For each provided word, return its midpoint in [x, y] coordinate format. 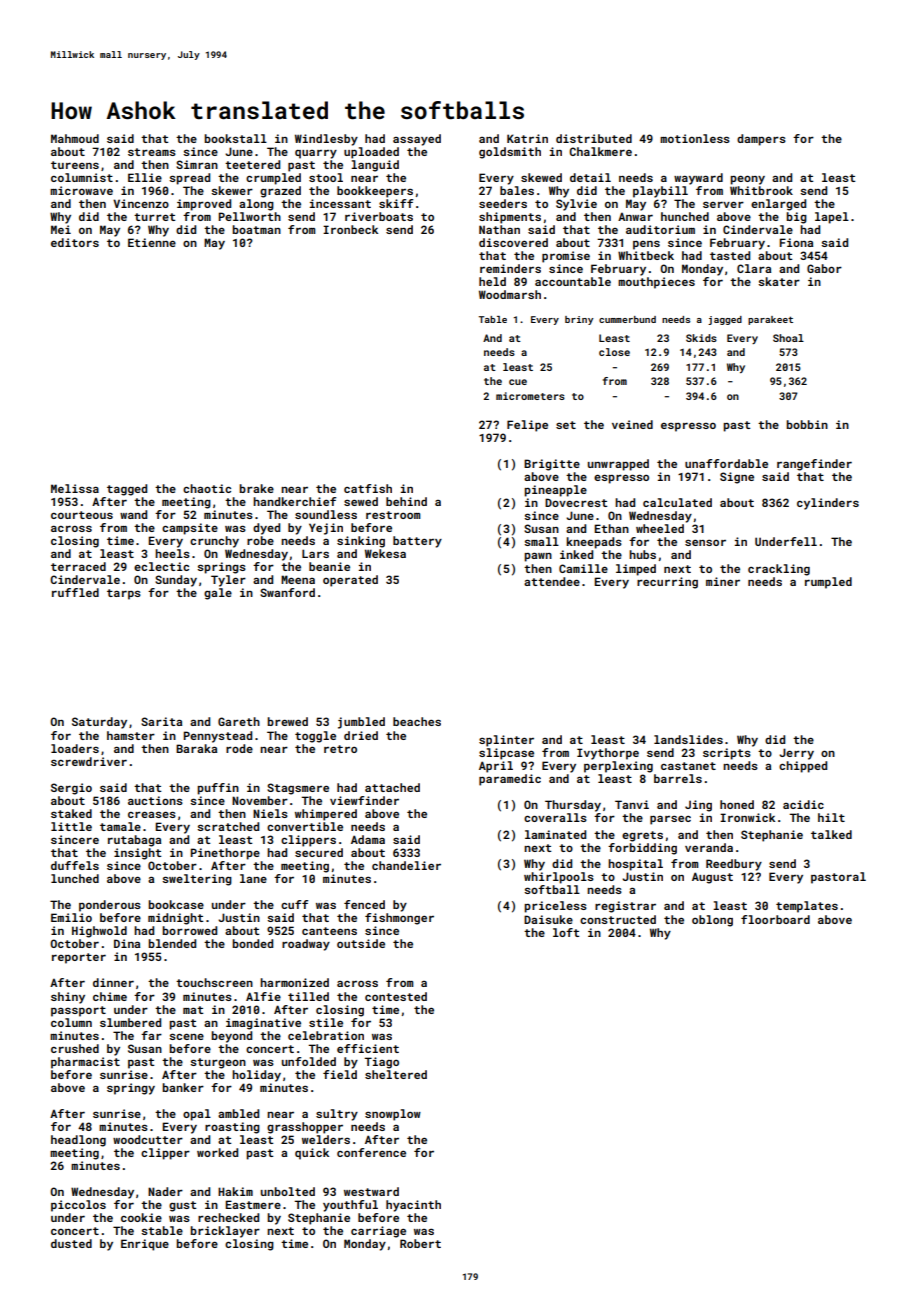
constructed [618, 919]
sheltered [396, 1074]
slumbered [130, 1022]
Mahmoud [75, 138]
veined [632, 424]
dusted [71, 1243]
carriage [378, 1232]
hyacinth [413, 1206]
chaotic [207, 488]
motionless [695, 138]
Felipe [527, 426]
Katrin [527, 138]
